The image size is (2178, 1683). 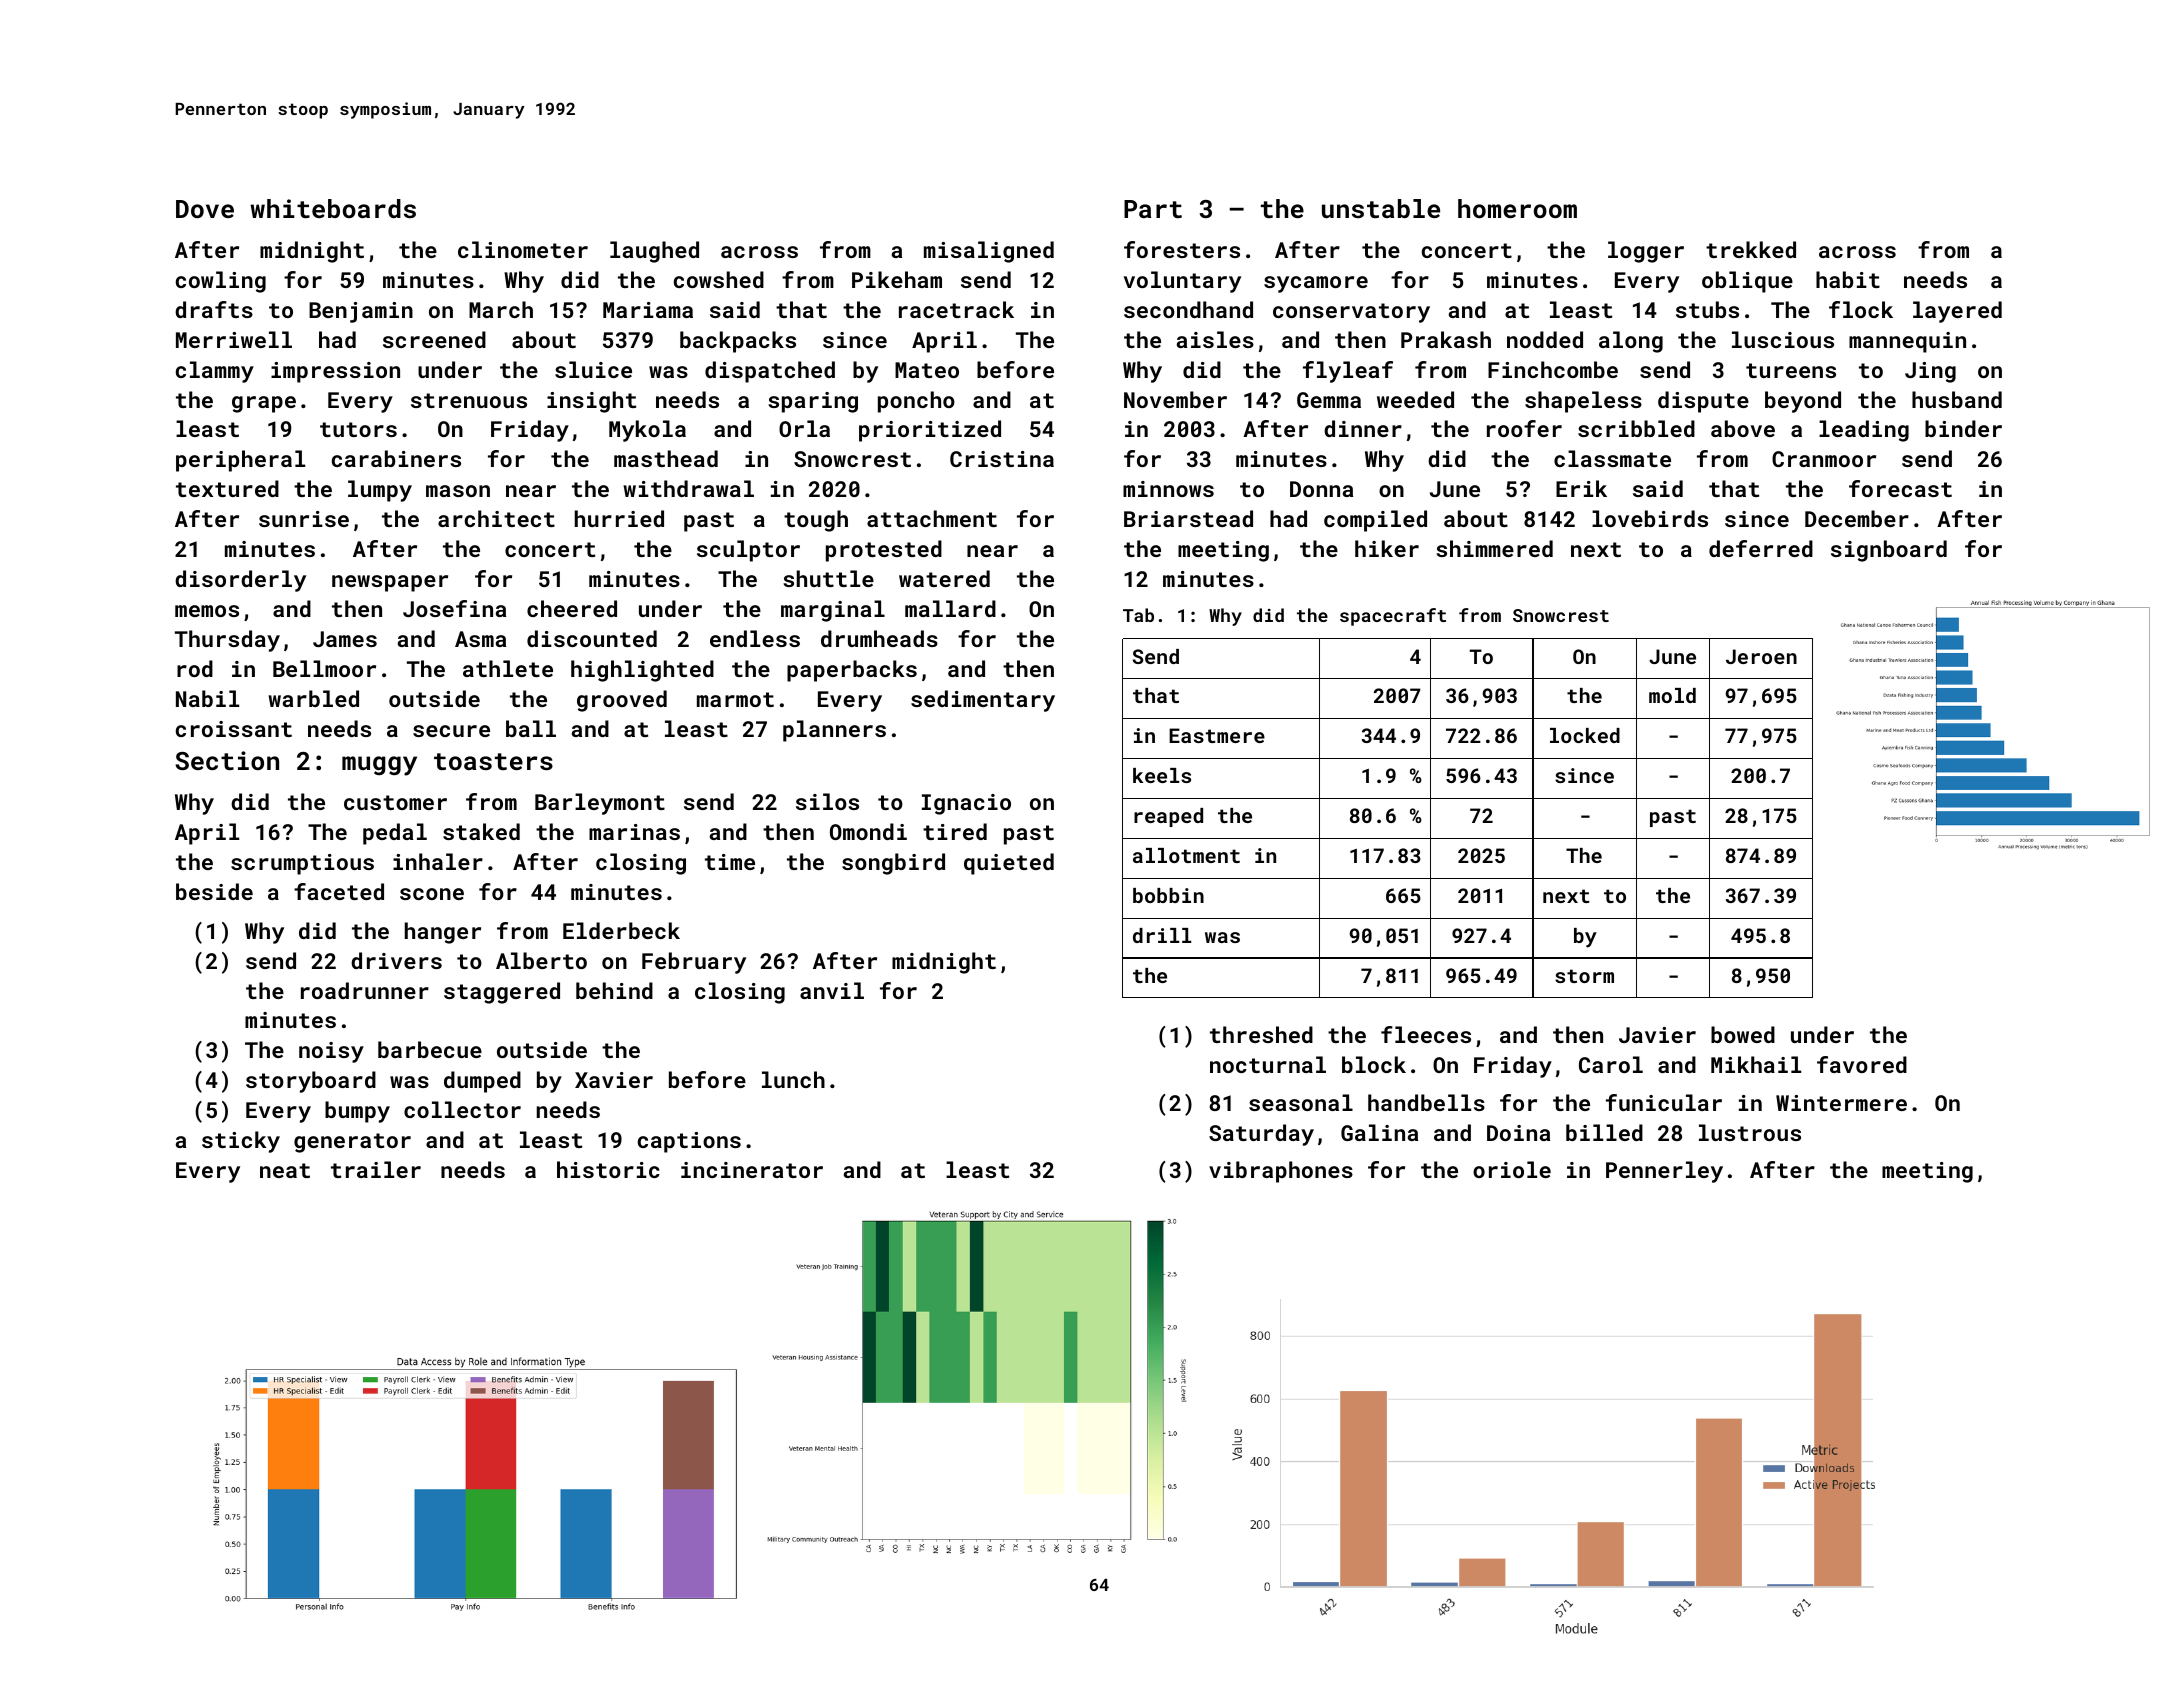 I want to click on Nabil, so click(x=207, y=698).
